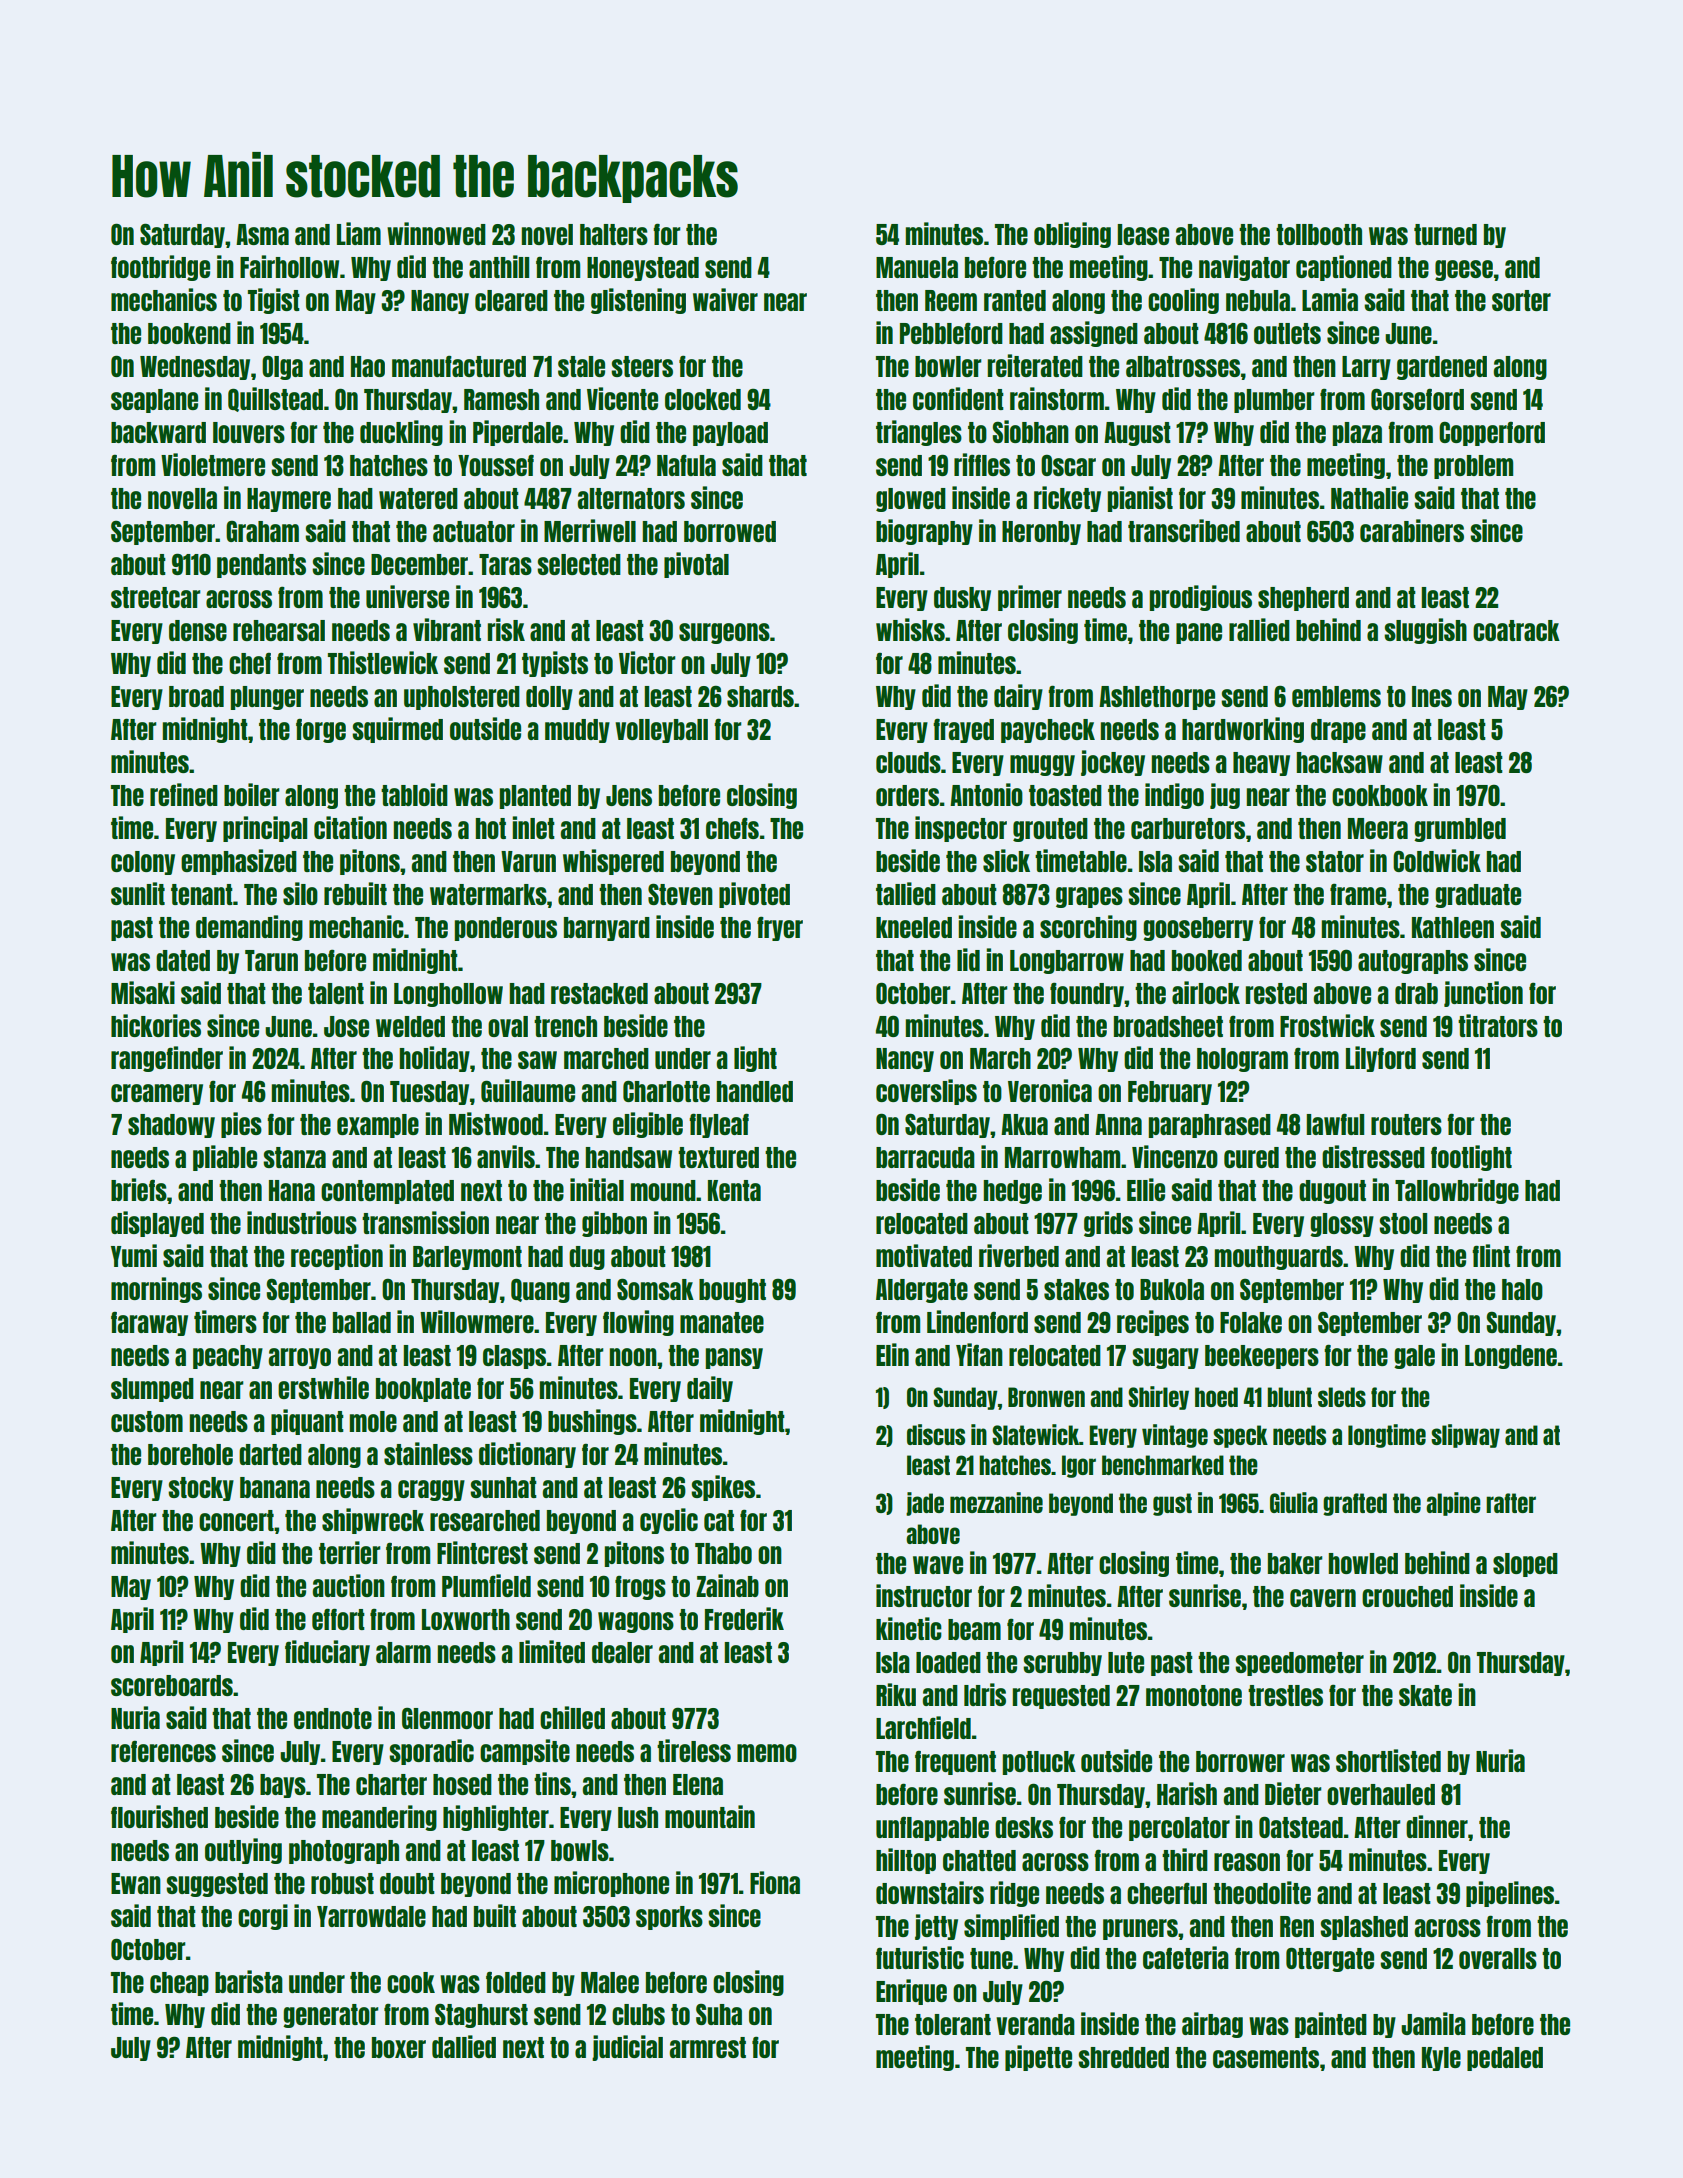 The height and width of the page is (2178, 1683). Describe the element at coordinates (1276, 993) in the page. I see `rested` at that location.
